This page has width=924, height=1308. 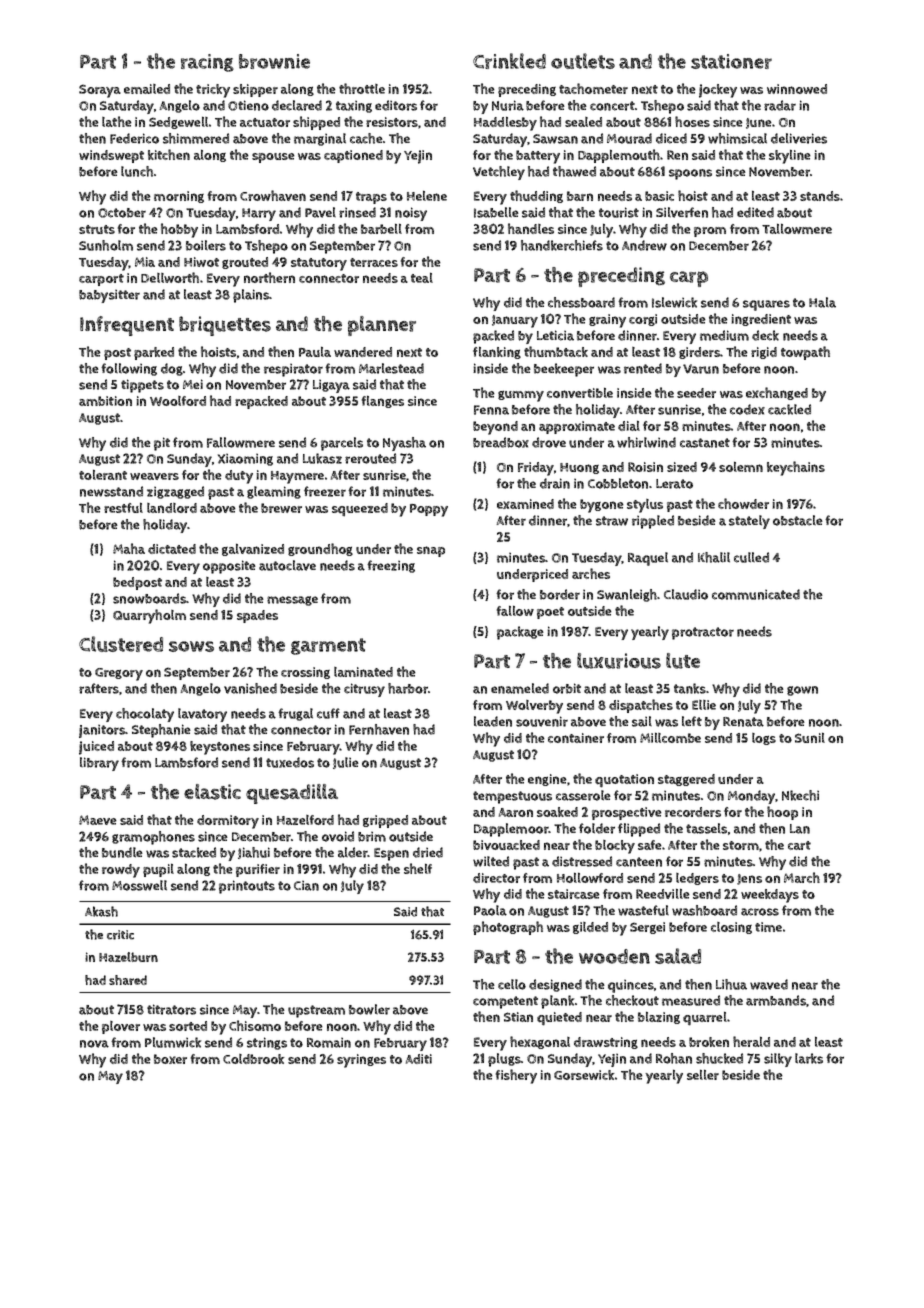 What do you see at coordinates (493, 721) in the page?
I see `leaden` at bounding box center [493, 721].
